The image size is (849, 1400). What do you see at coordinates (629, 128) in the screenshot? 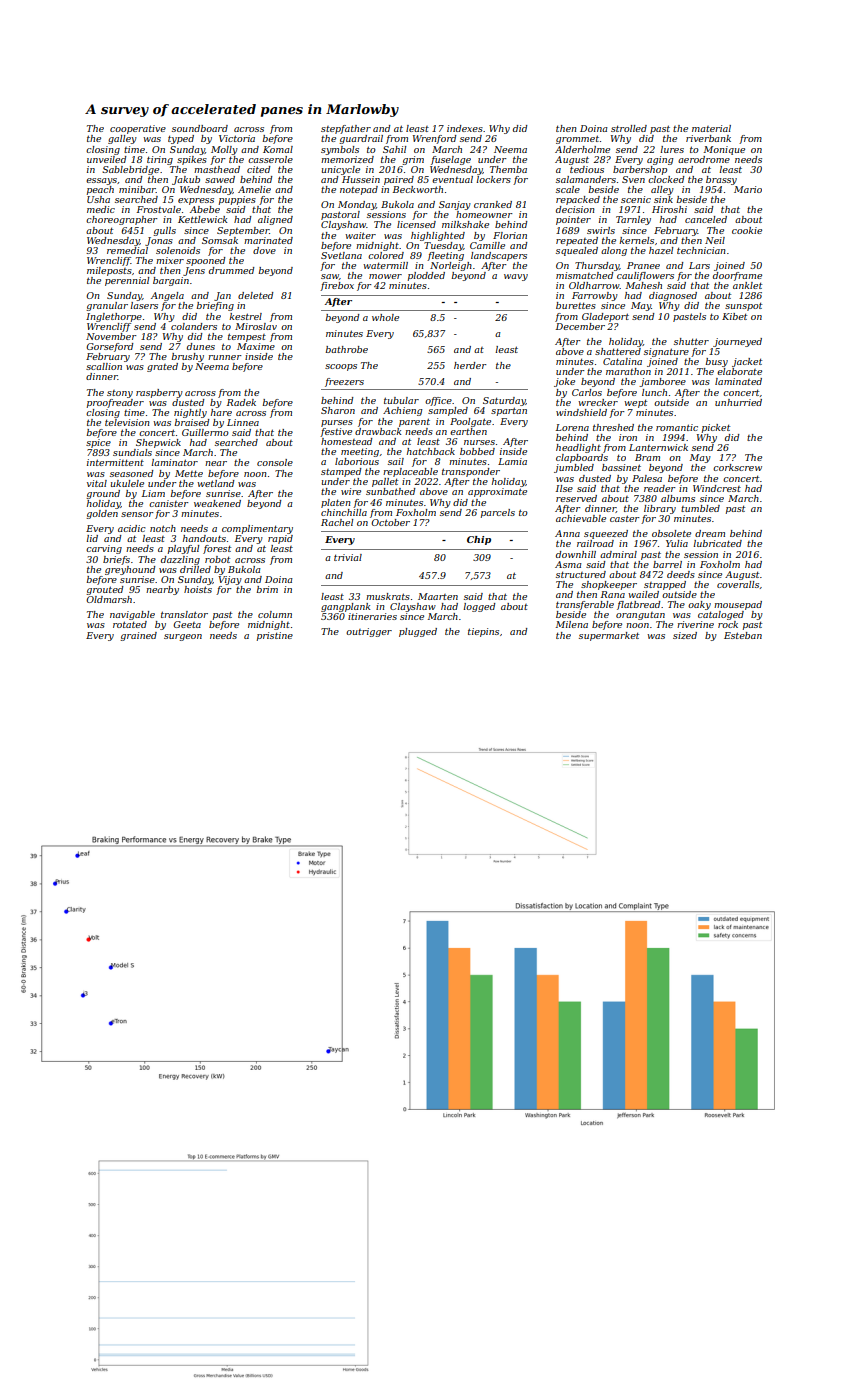
I see `strolled` at bounding box center [629, 128].
